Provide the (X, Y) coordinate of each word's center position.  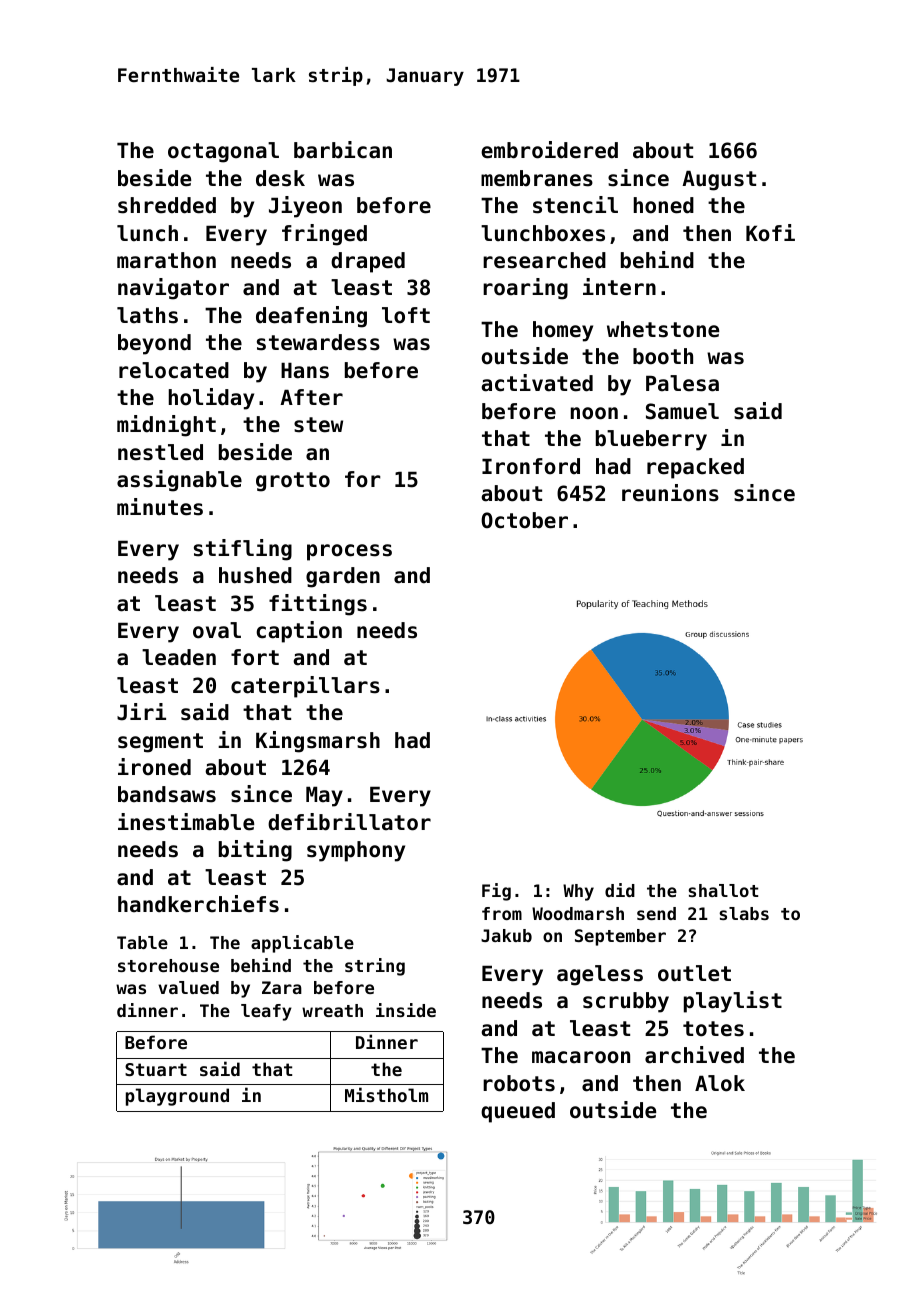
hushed (255, 575)
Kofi (770, 233)
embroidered (549, 150)
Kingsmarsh (318, 742)
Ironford (531, 466)
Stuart (156, 1069)
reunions (670, 493)
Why (578, 892)
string (375, 967)
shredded (167, 205)
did (620, 890)
